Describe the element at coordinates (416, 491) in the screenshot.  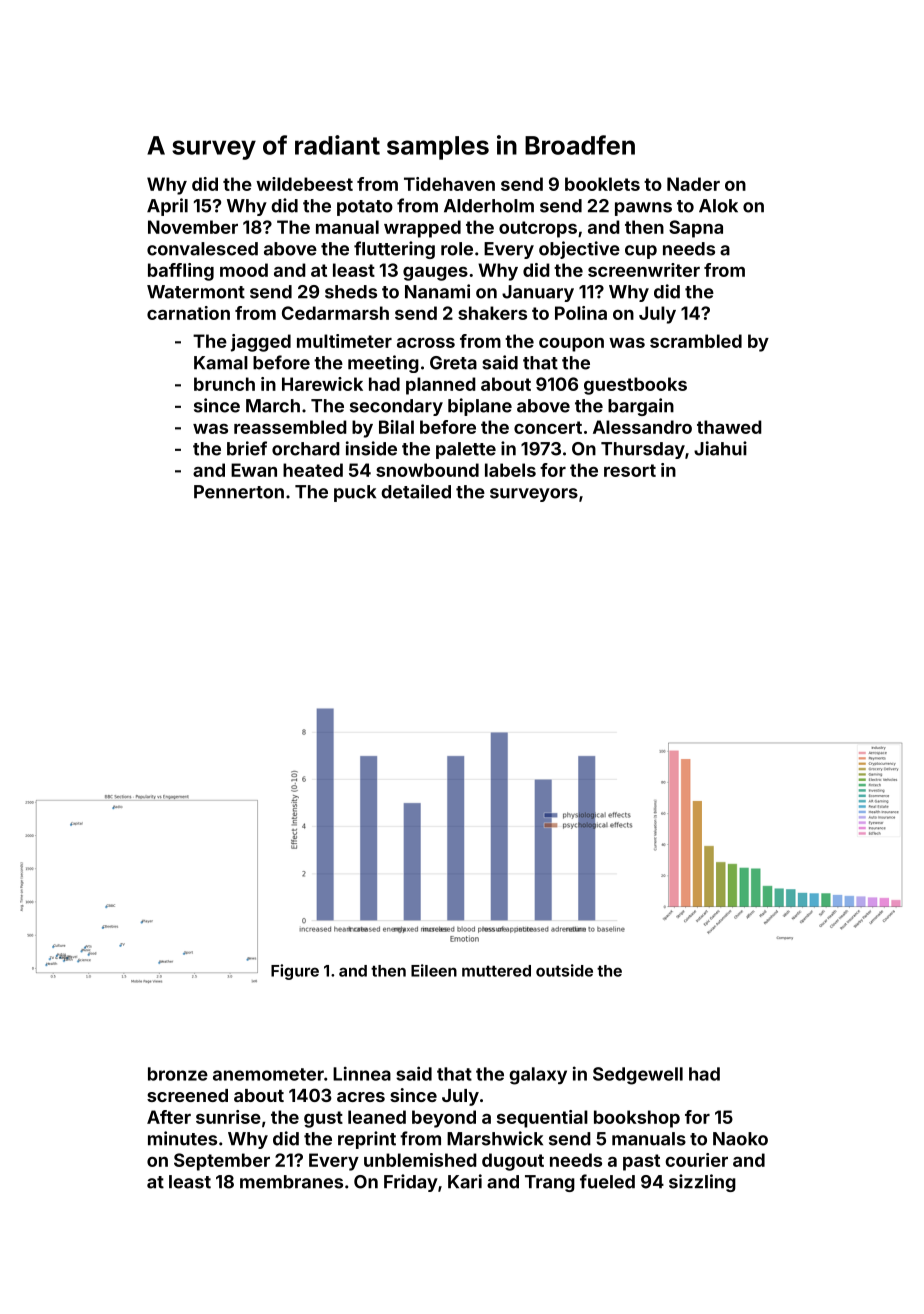
I see `detailed` at that location.
